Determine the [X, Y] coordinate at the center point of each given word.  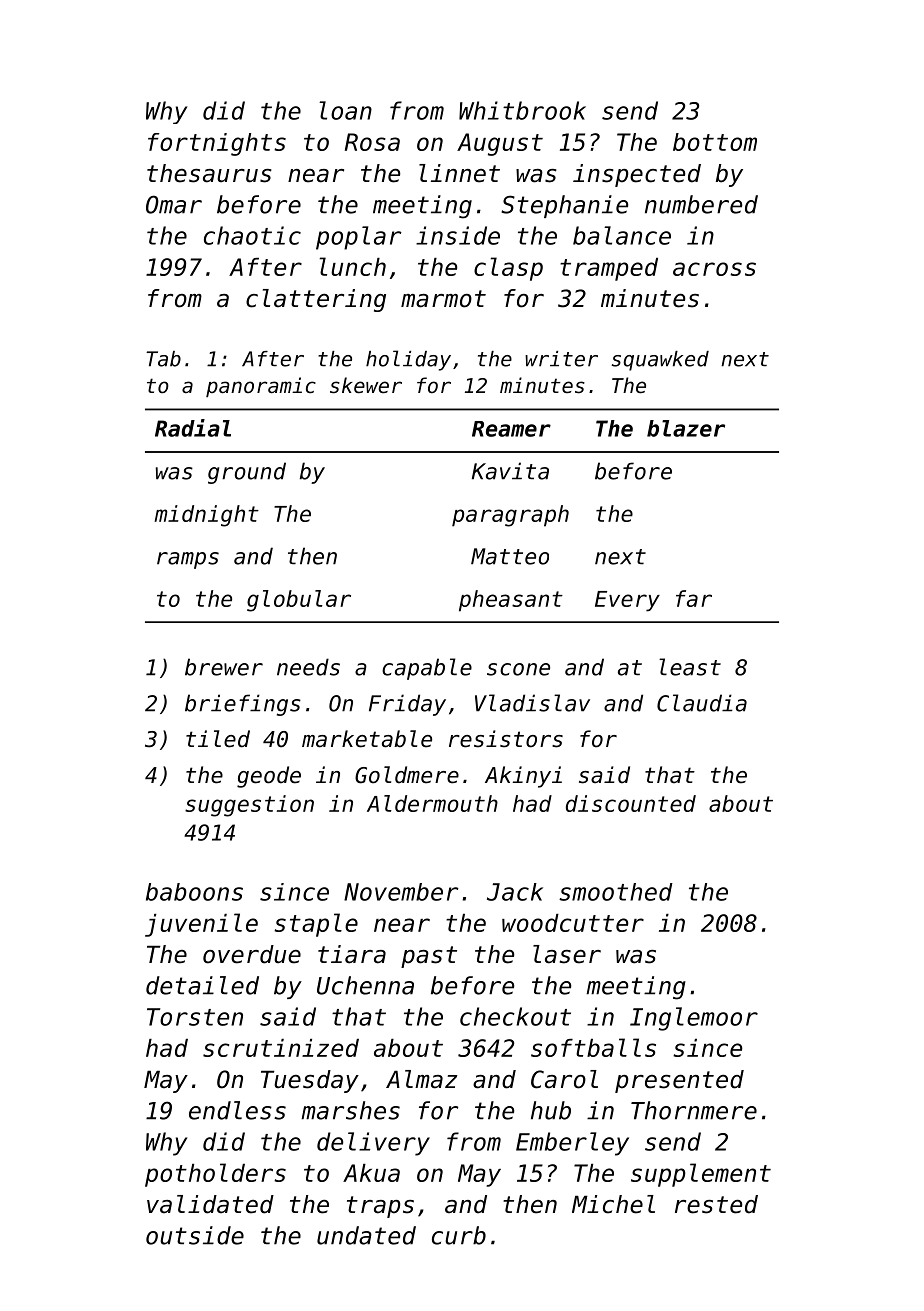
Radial [193, 428]
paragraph [510, 516]
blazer [686, 428]
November [401, 892]
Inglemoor [694, 1019]
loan [345, 110]
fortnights [217, 144]
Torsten [195, 1017]
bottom [715, 142]
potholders [215, 1175]
